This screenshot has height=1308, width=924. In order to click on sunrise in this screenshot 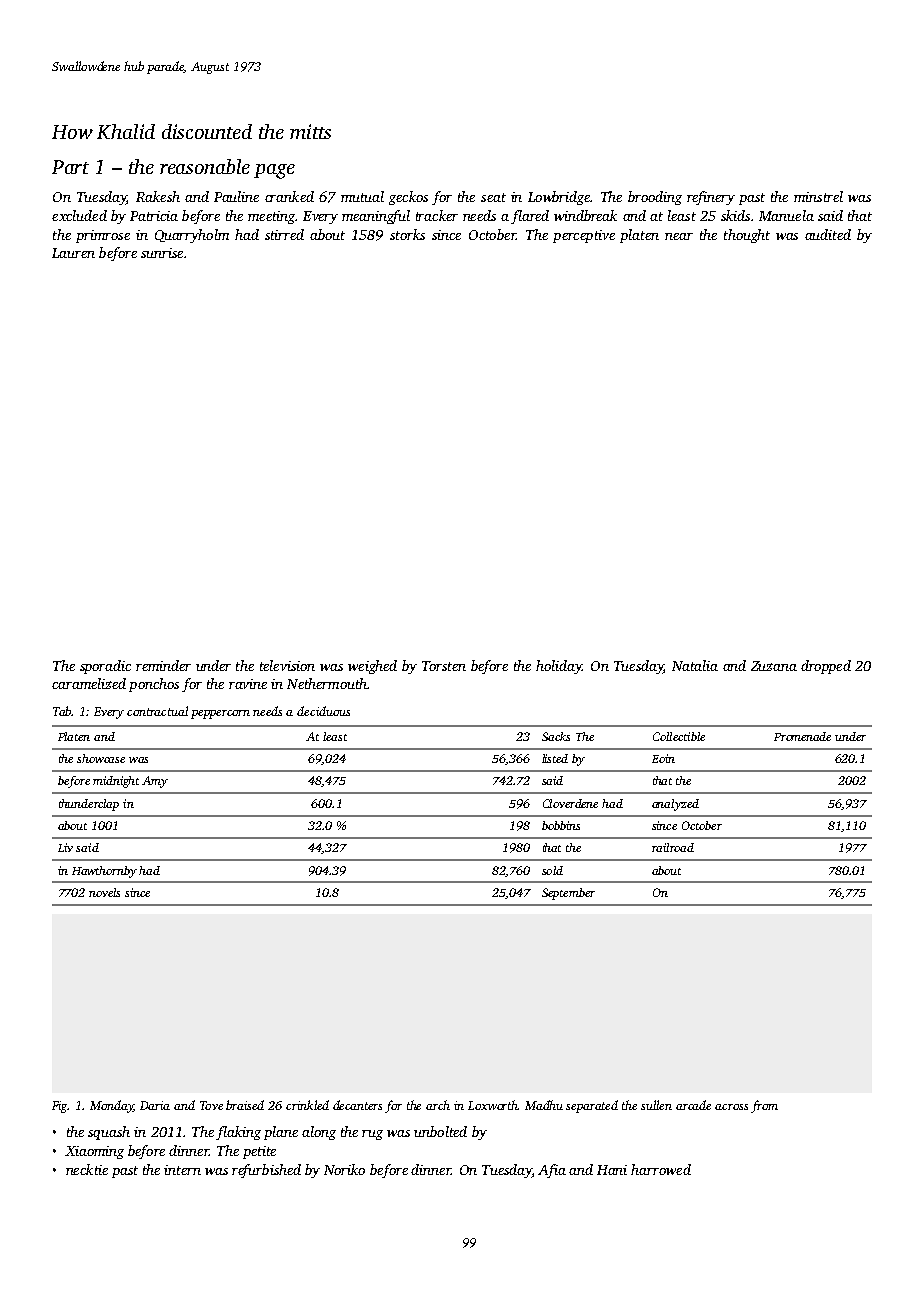, I will do `click(162, 253)`.
